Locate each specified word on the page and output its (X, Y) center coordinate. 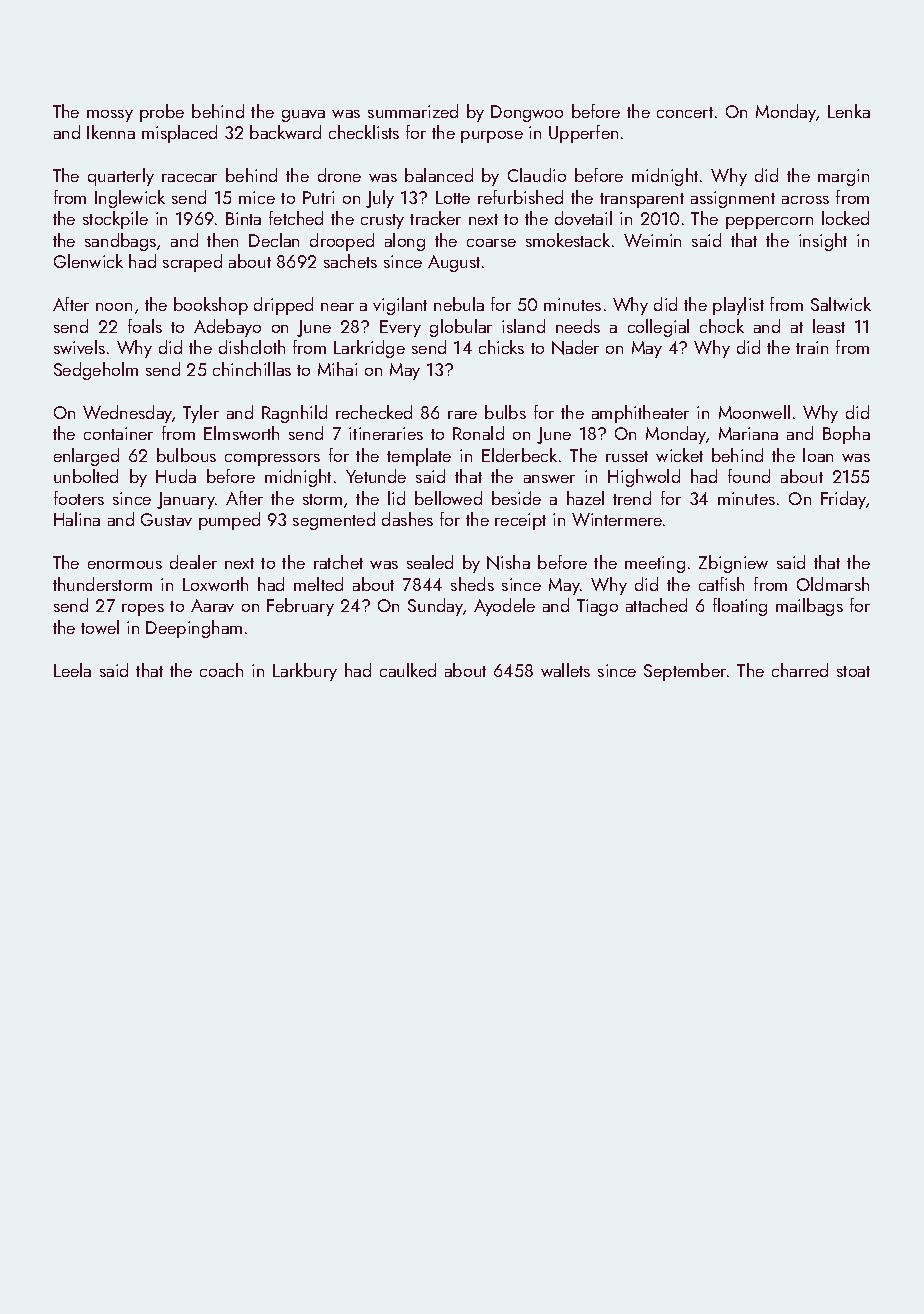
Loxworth (215, 584)
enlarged (86, 457)
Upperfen (583, 134)
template (419, 457)
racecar (189, 178)
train (812, 347)
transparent (642, 200)
